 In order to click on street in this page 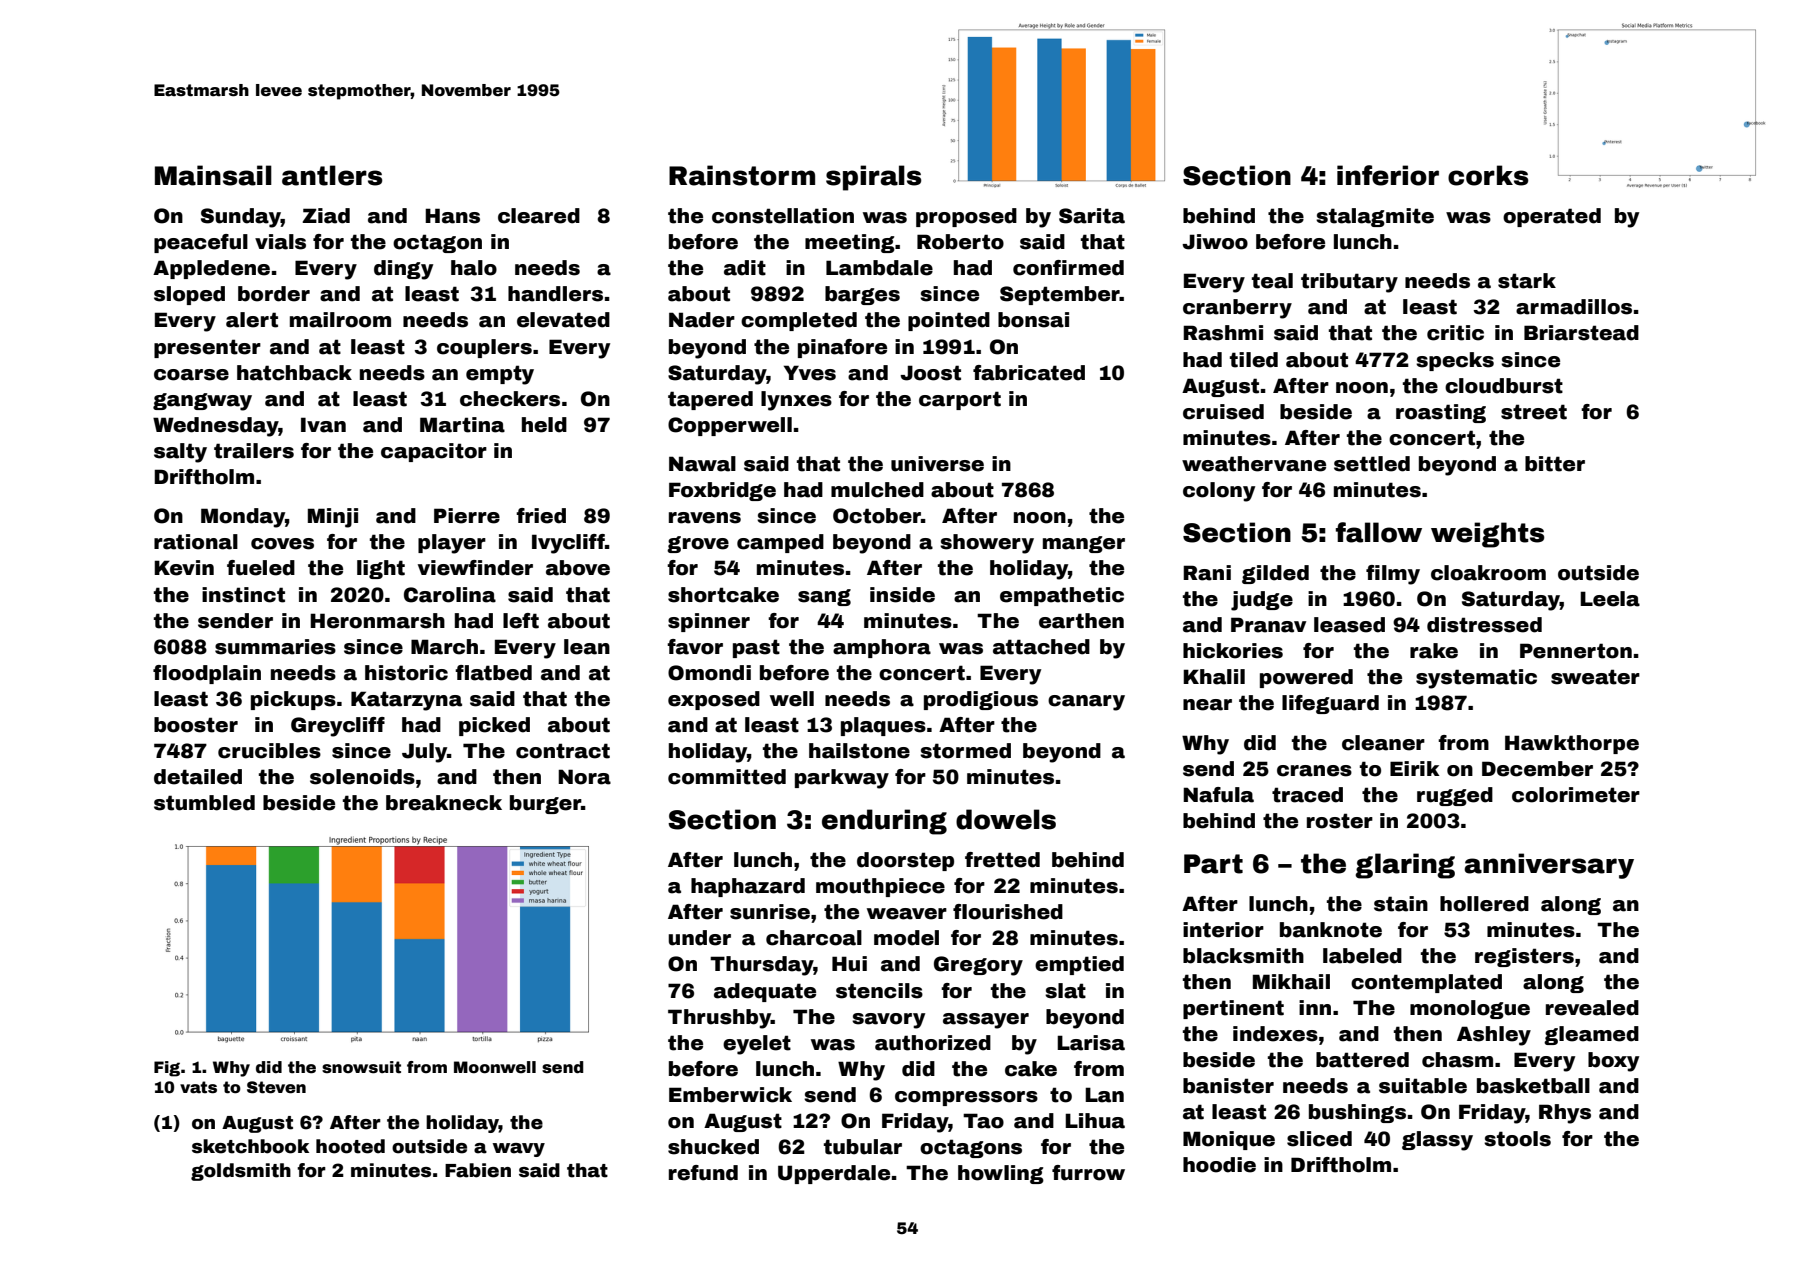, I will do `click(1534, 412)`.
